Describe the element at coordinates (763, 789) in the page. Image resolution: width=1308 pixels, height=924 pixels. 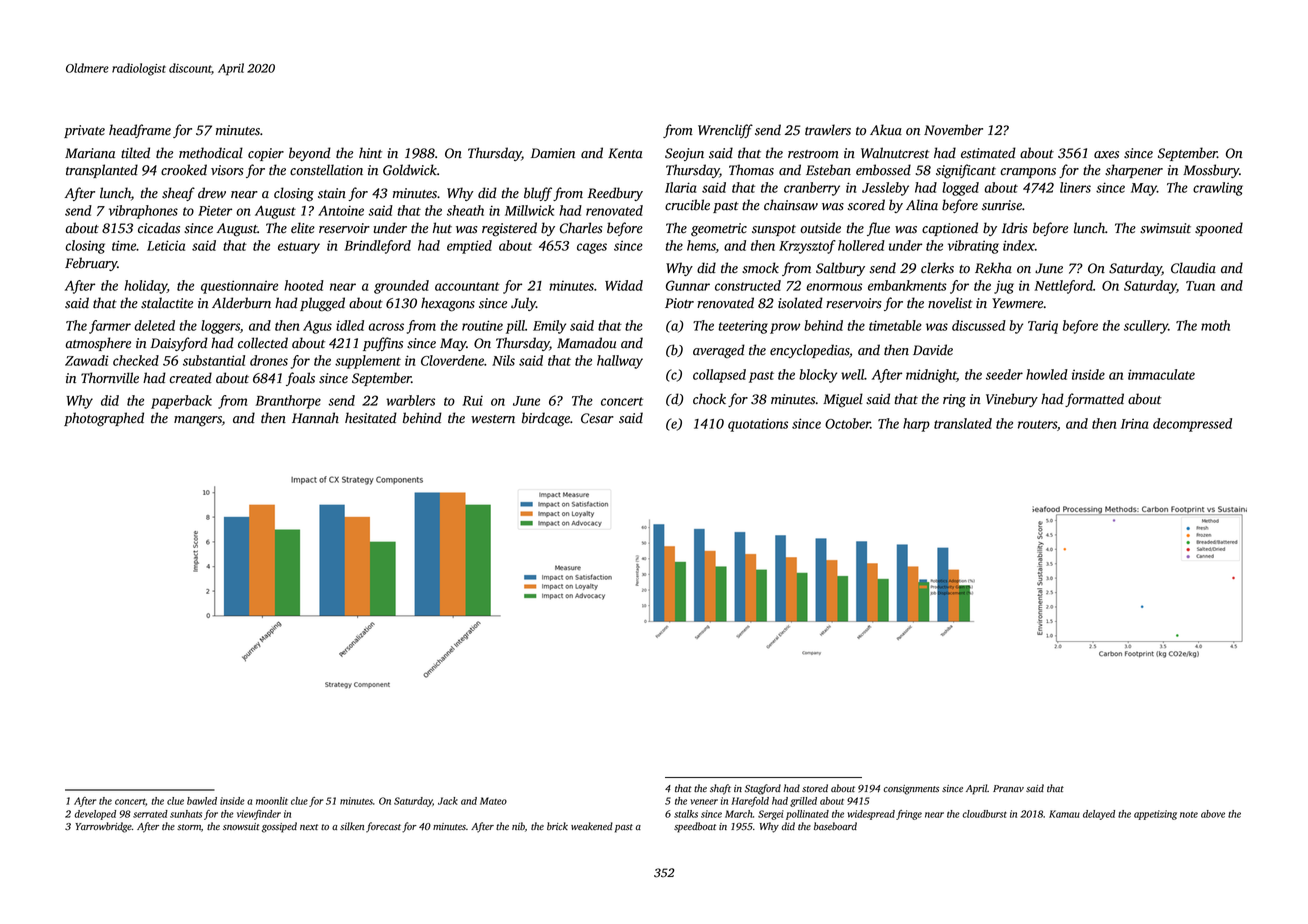
I see `Stagford` at that location.
